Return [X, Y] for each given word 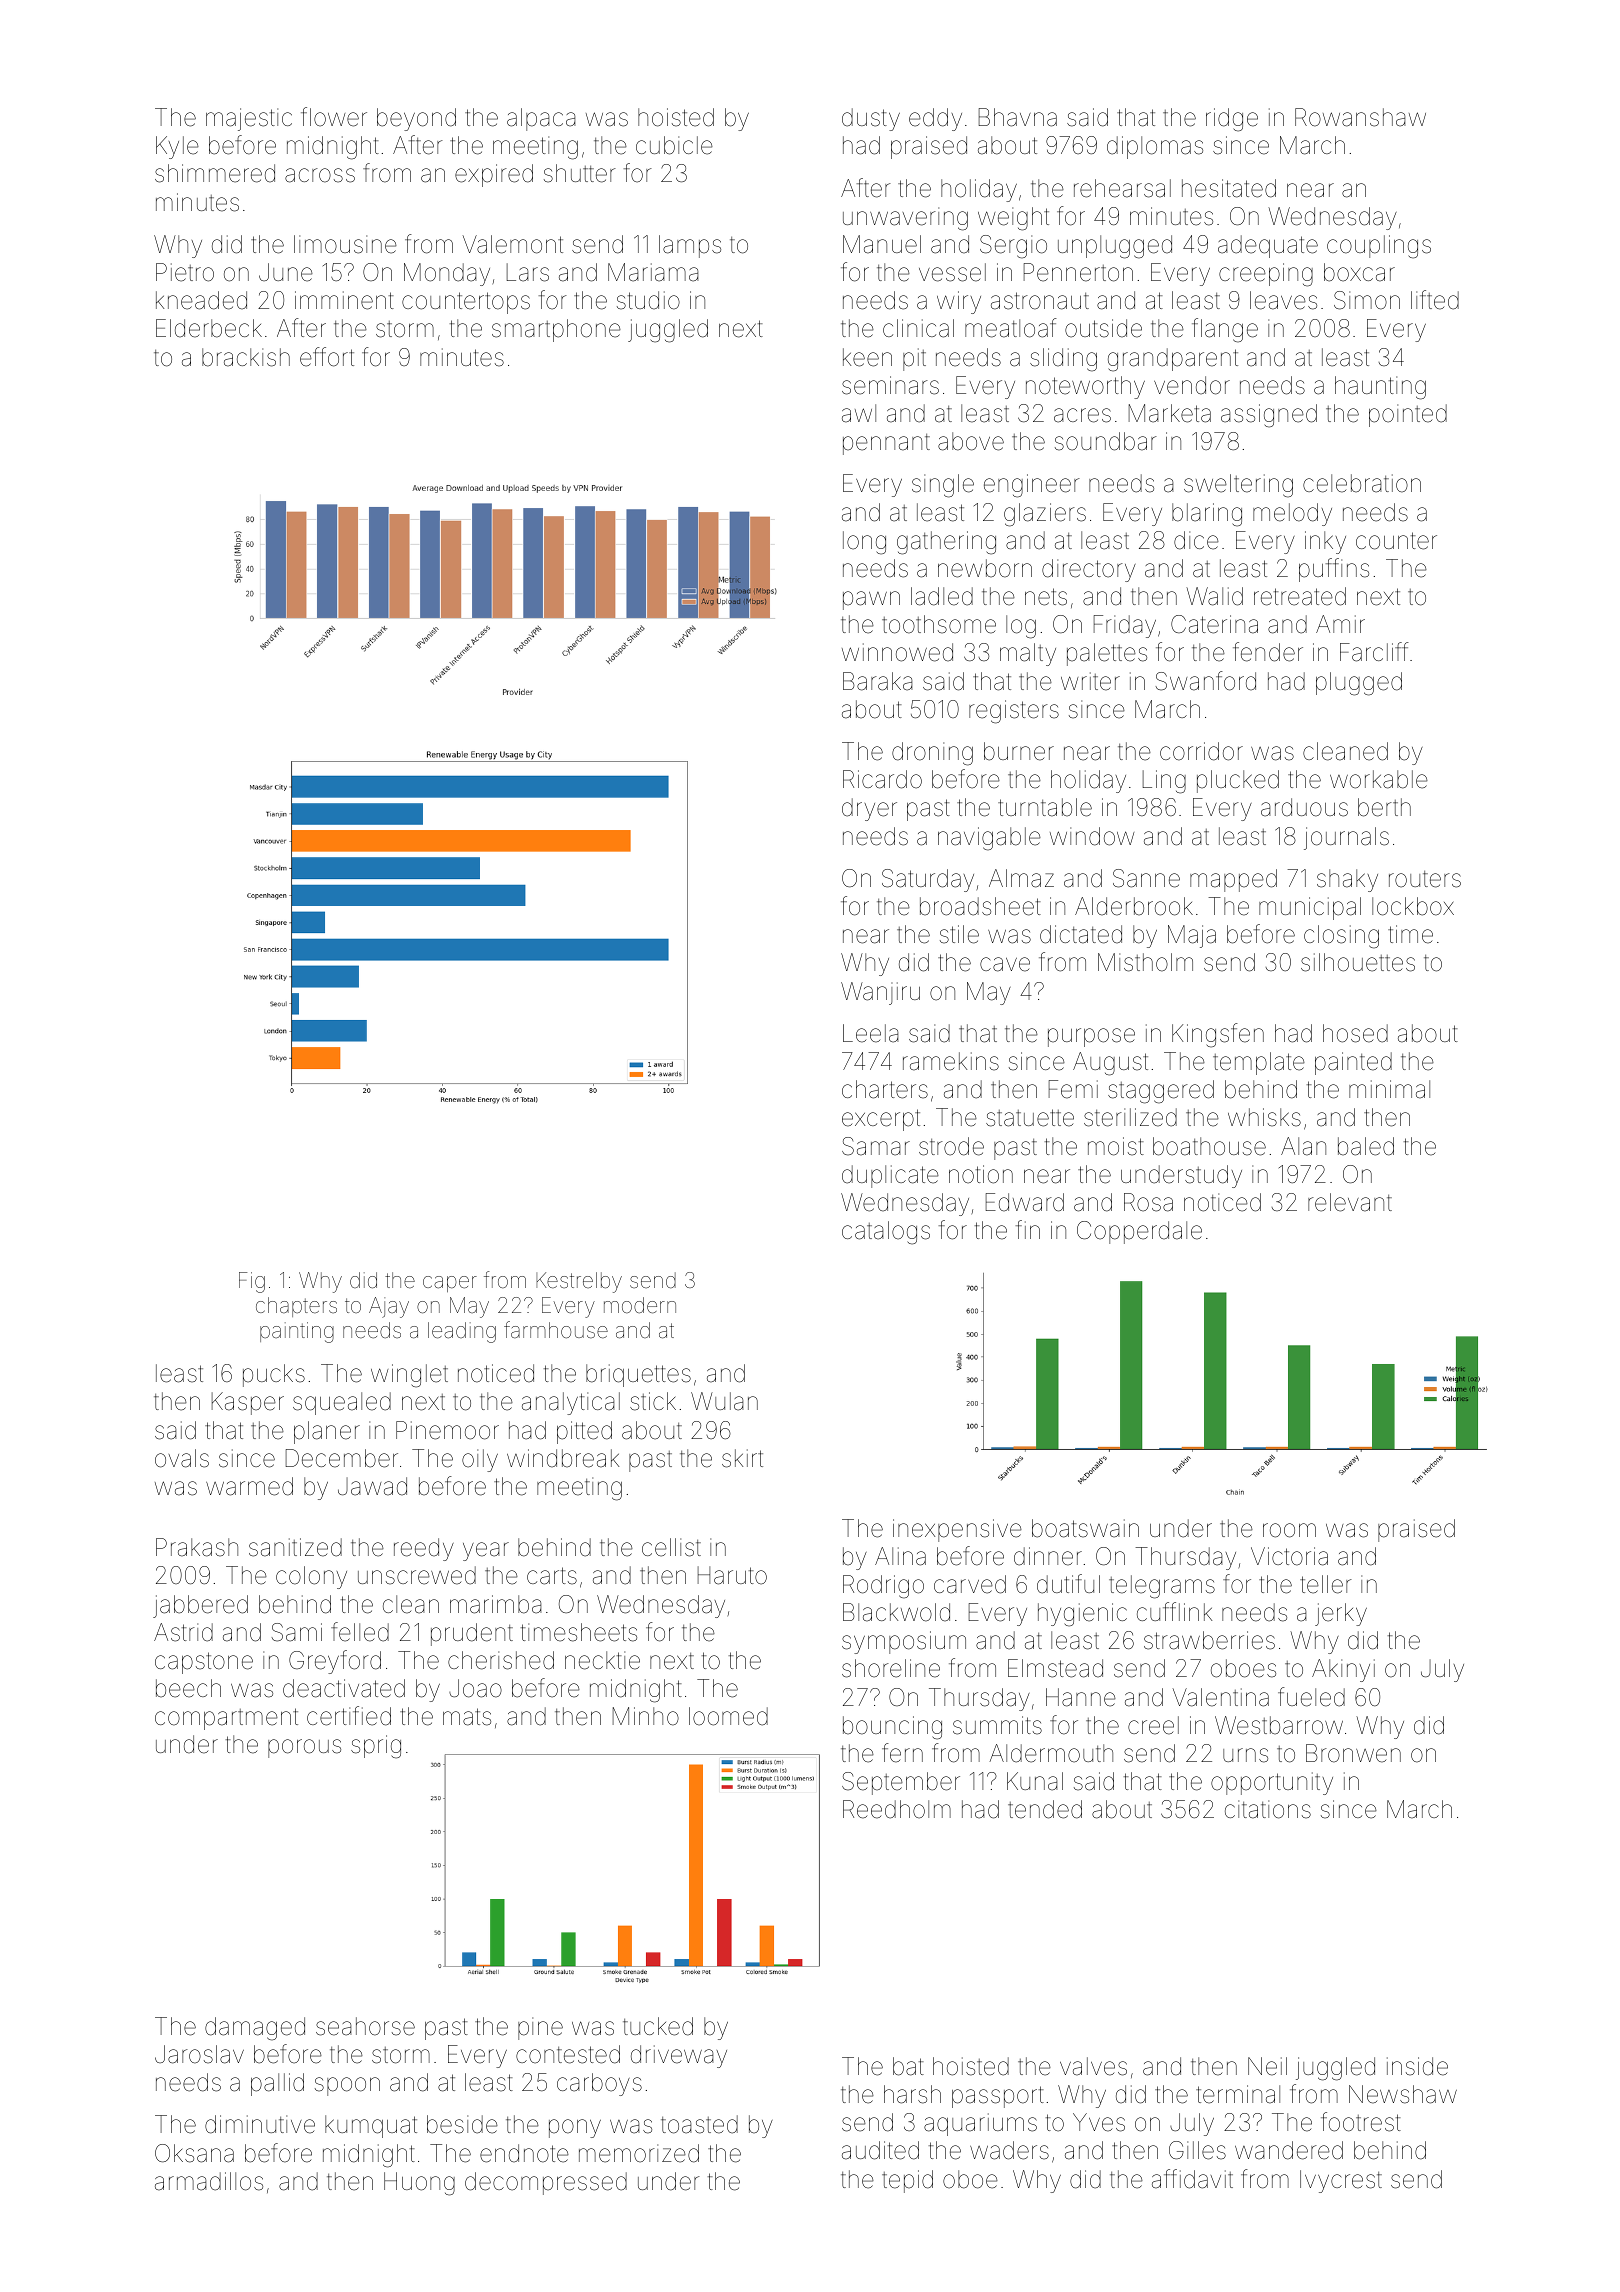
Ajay [389, 1307]
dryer [869, 809]
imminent [344, 300]
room [1289, 1530]
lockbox [1413, 906]
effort [327, 357]
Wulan [724, 1401]
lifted [1435, 300]
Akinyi [1343, 1670]
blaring [1207, 515]
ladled [942, 596]
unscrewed [417, 1575]
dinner [1048, 1556]
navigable [989, 839]
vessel [952, 272]
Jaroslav [199, 2054]
